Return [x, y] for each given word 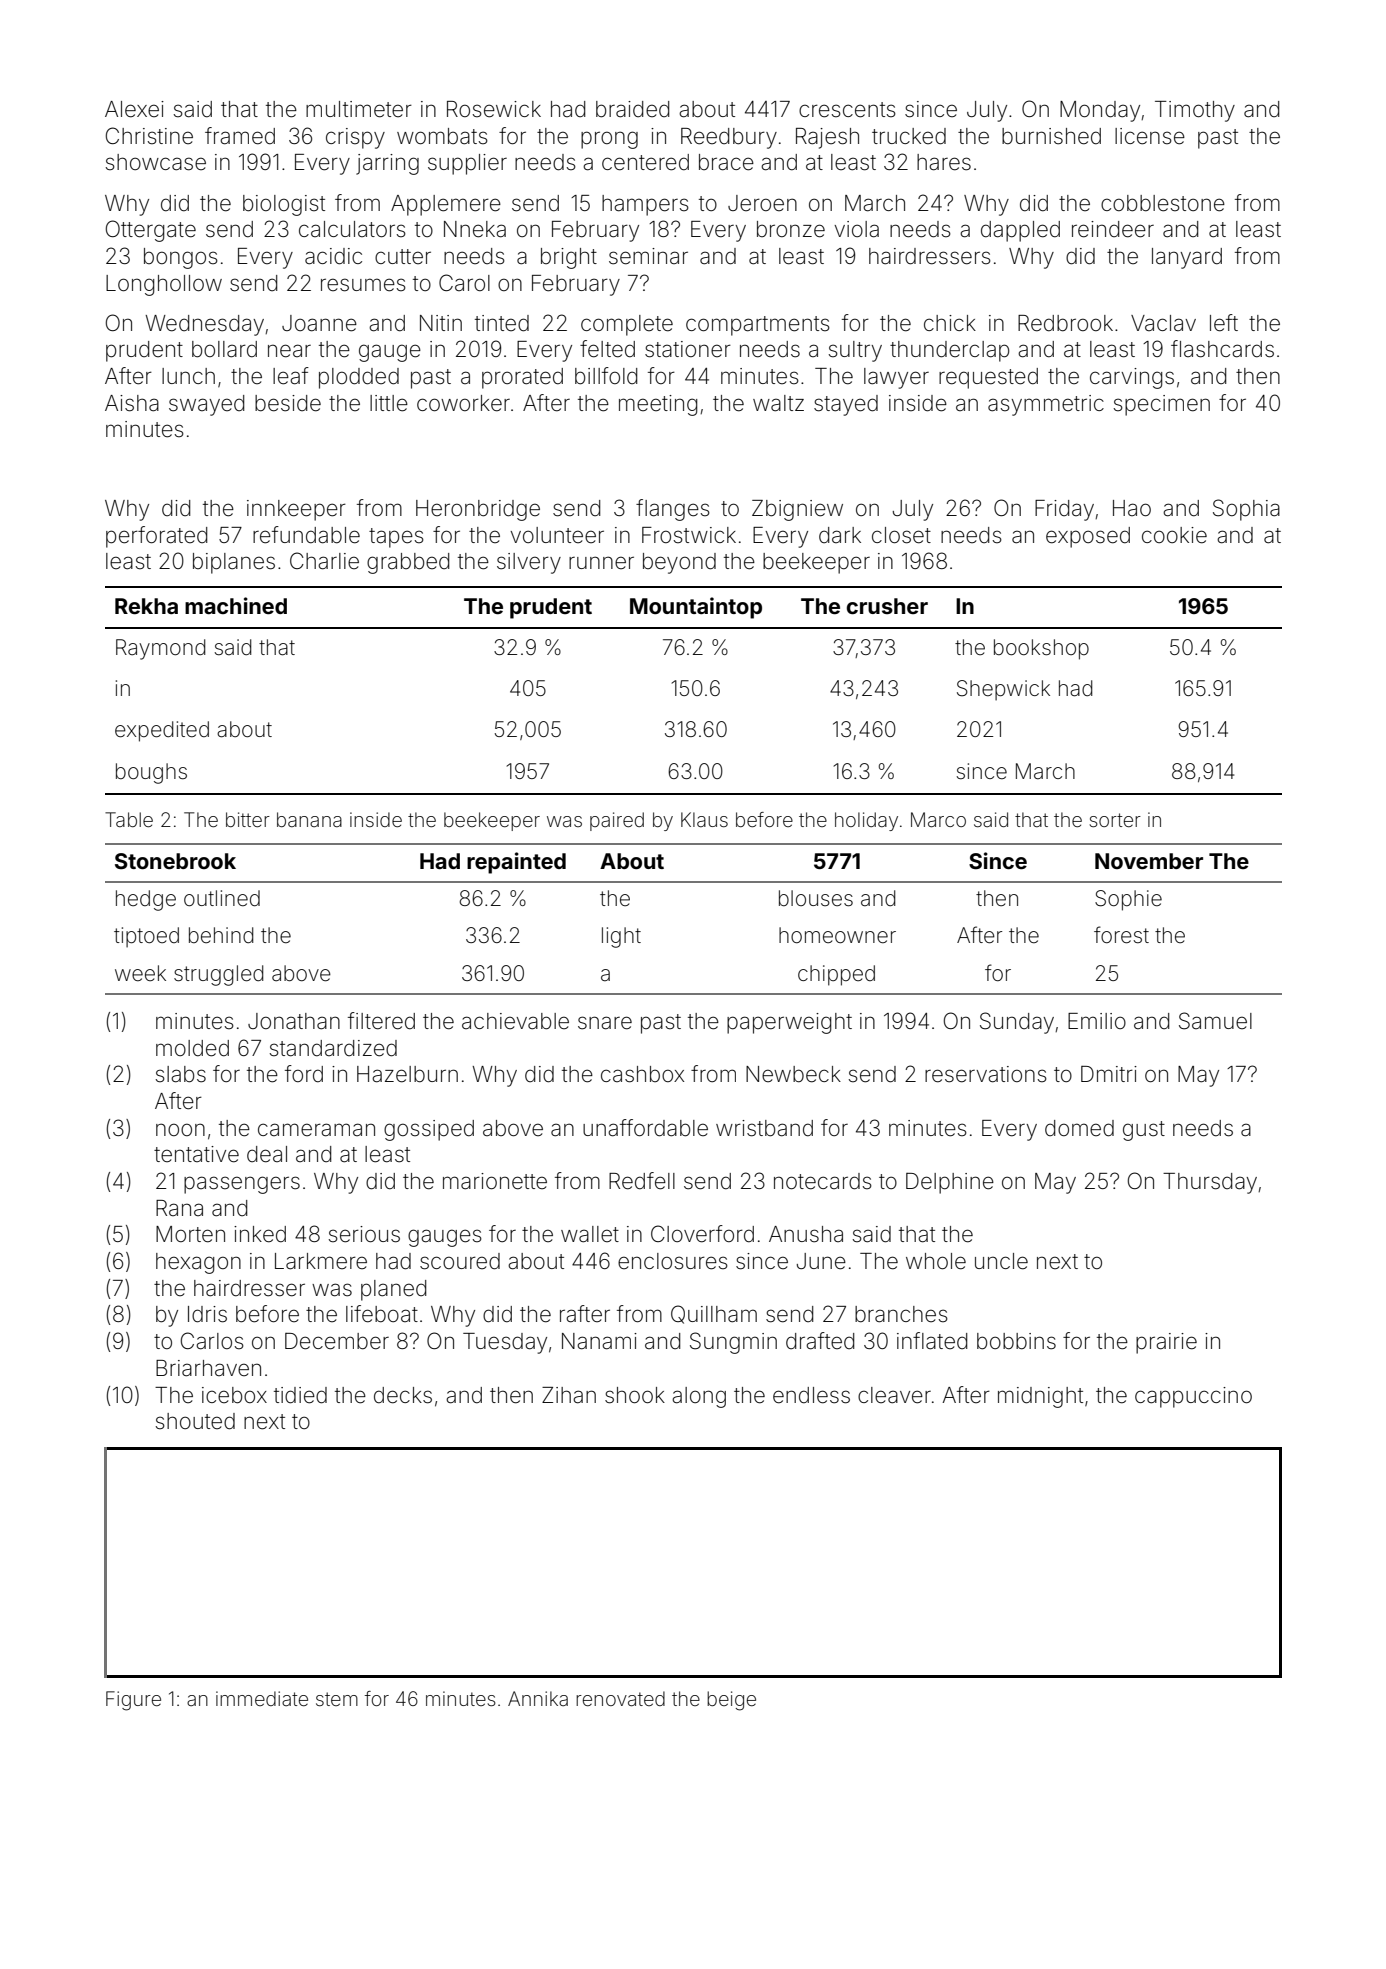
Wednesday [204, 325]
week [140, 973]
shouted [195, 1421]
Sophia [1246, 510]
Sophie [1128, 900]
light [621, 937]
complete [627, 325]
